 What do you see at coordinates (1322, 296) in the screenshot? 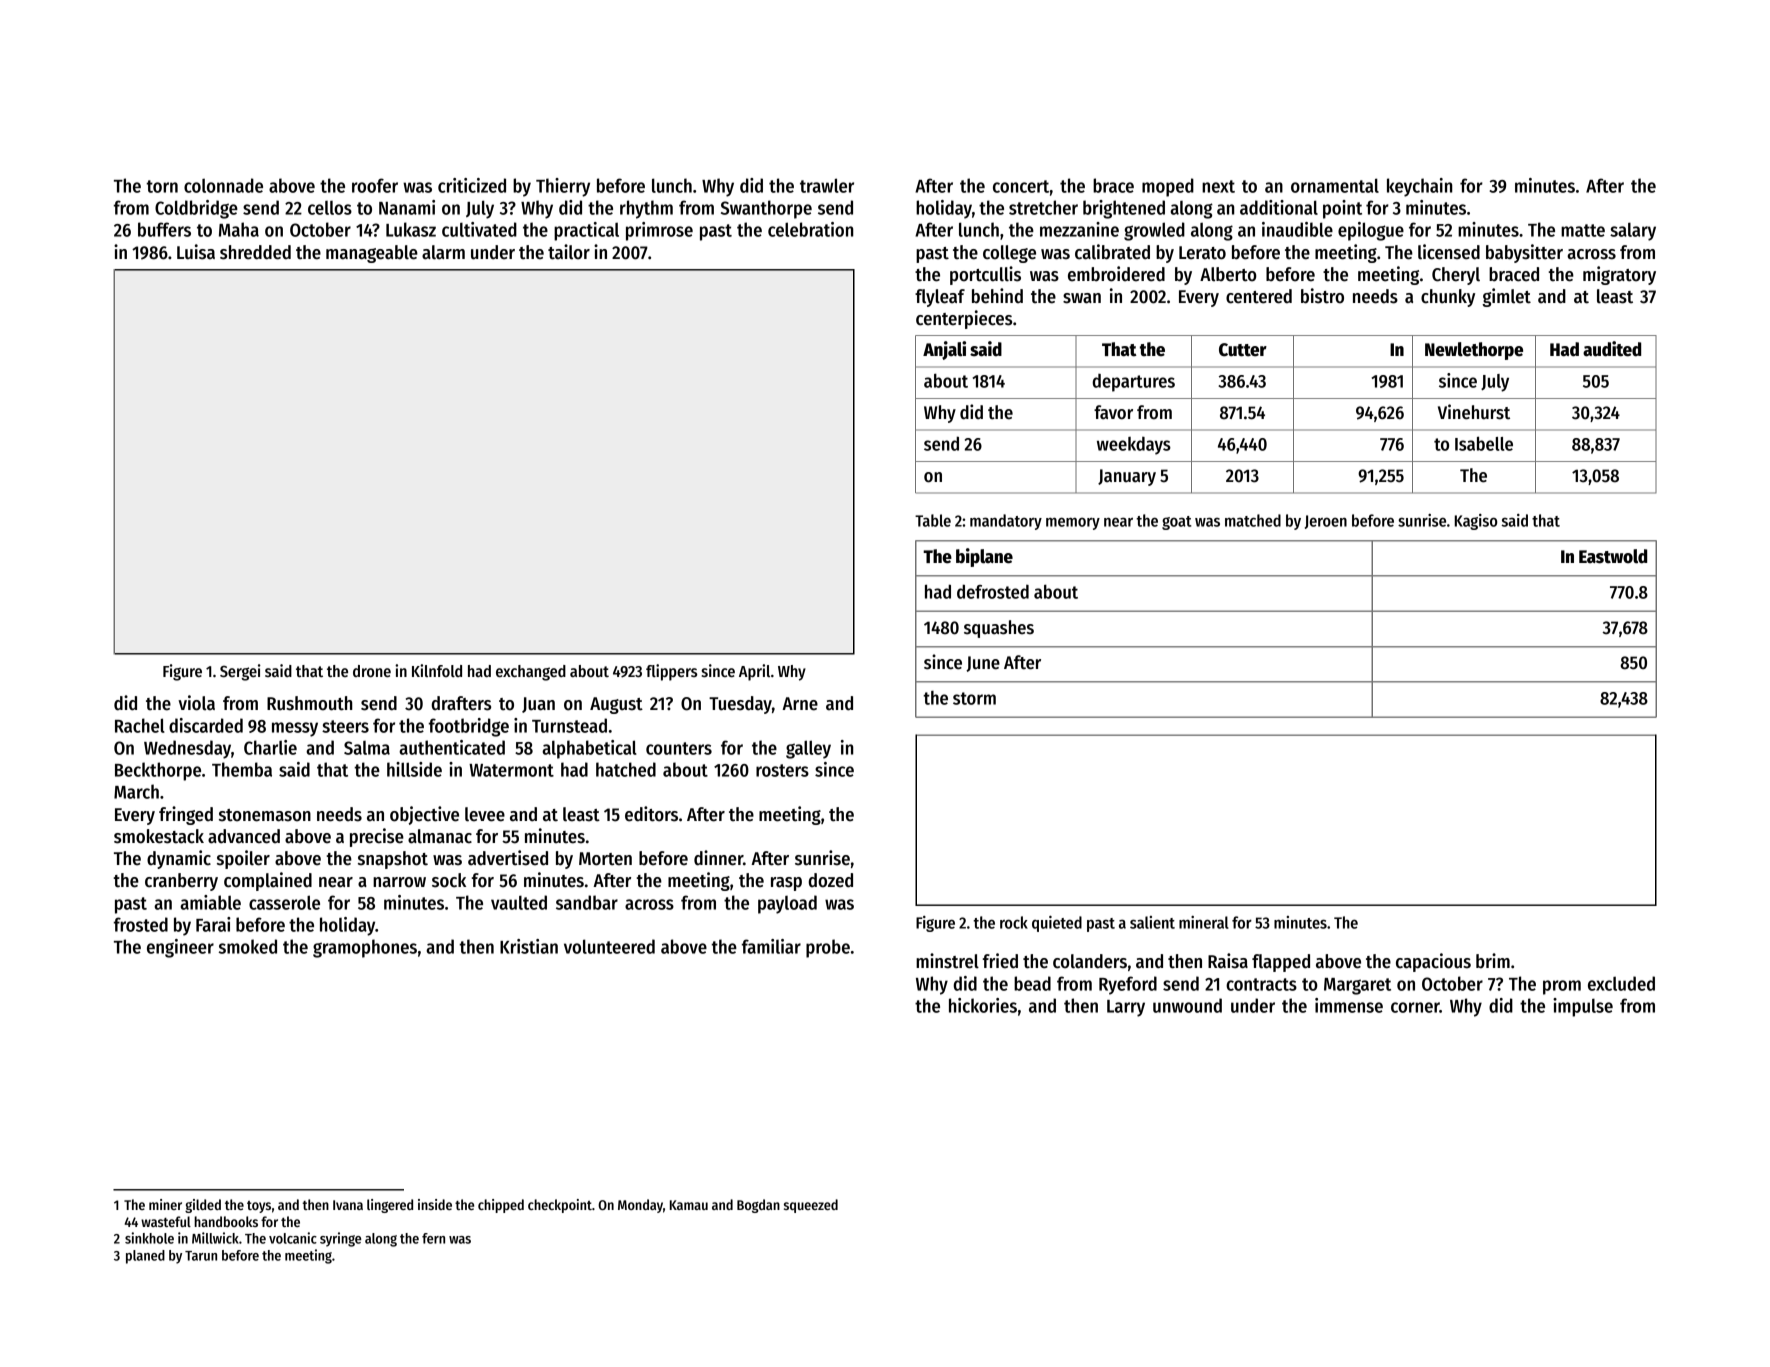
I see `bistro` at bounding box center [1322, 296].
